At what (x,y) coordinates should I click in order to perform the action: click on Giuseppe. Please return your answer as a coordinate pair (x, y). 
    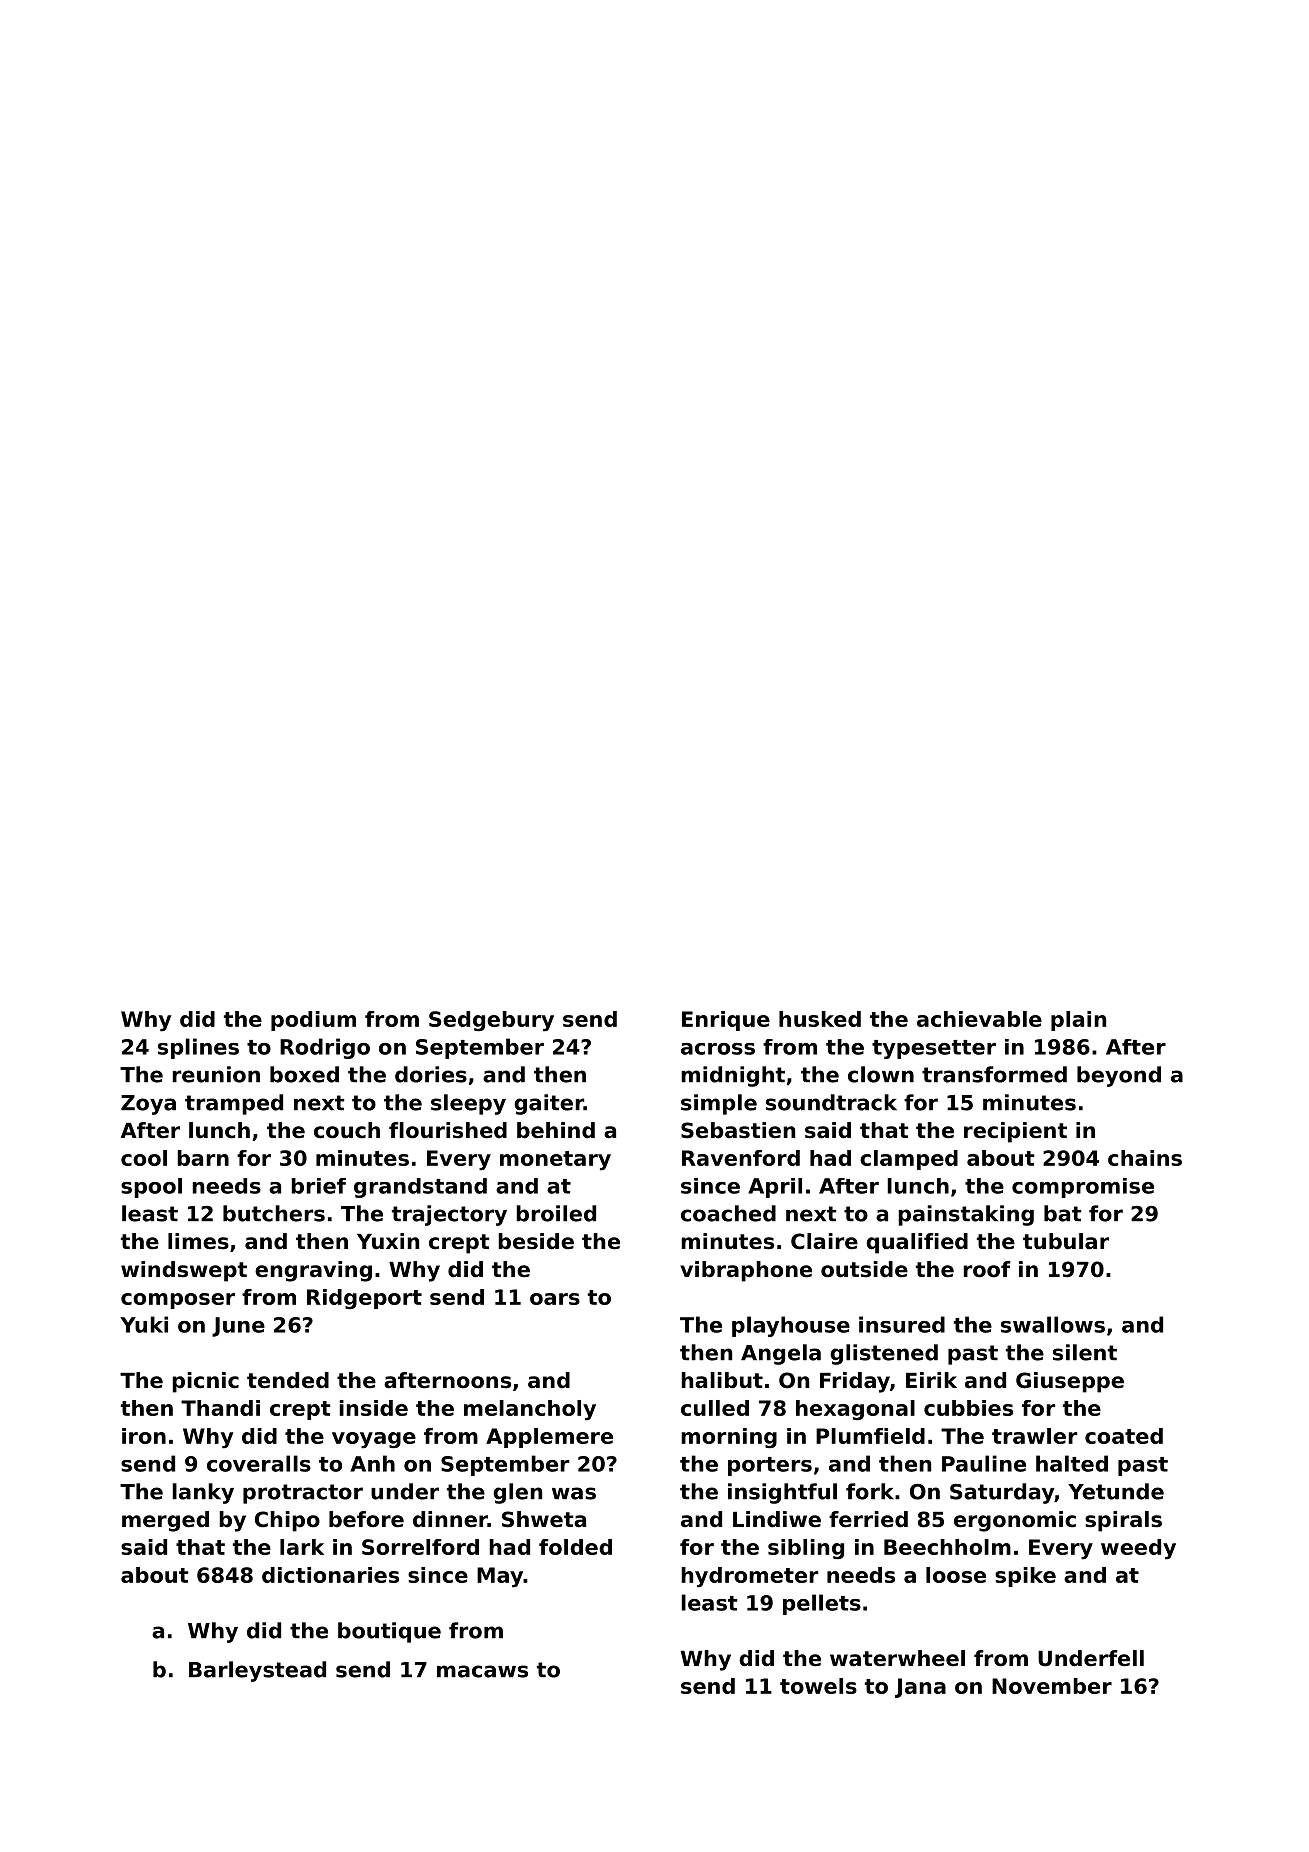
    Looking at the image, I should click on (1070, 1382).
